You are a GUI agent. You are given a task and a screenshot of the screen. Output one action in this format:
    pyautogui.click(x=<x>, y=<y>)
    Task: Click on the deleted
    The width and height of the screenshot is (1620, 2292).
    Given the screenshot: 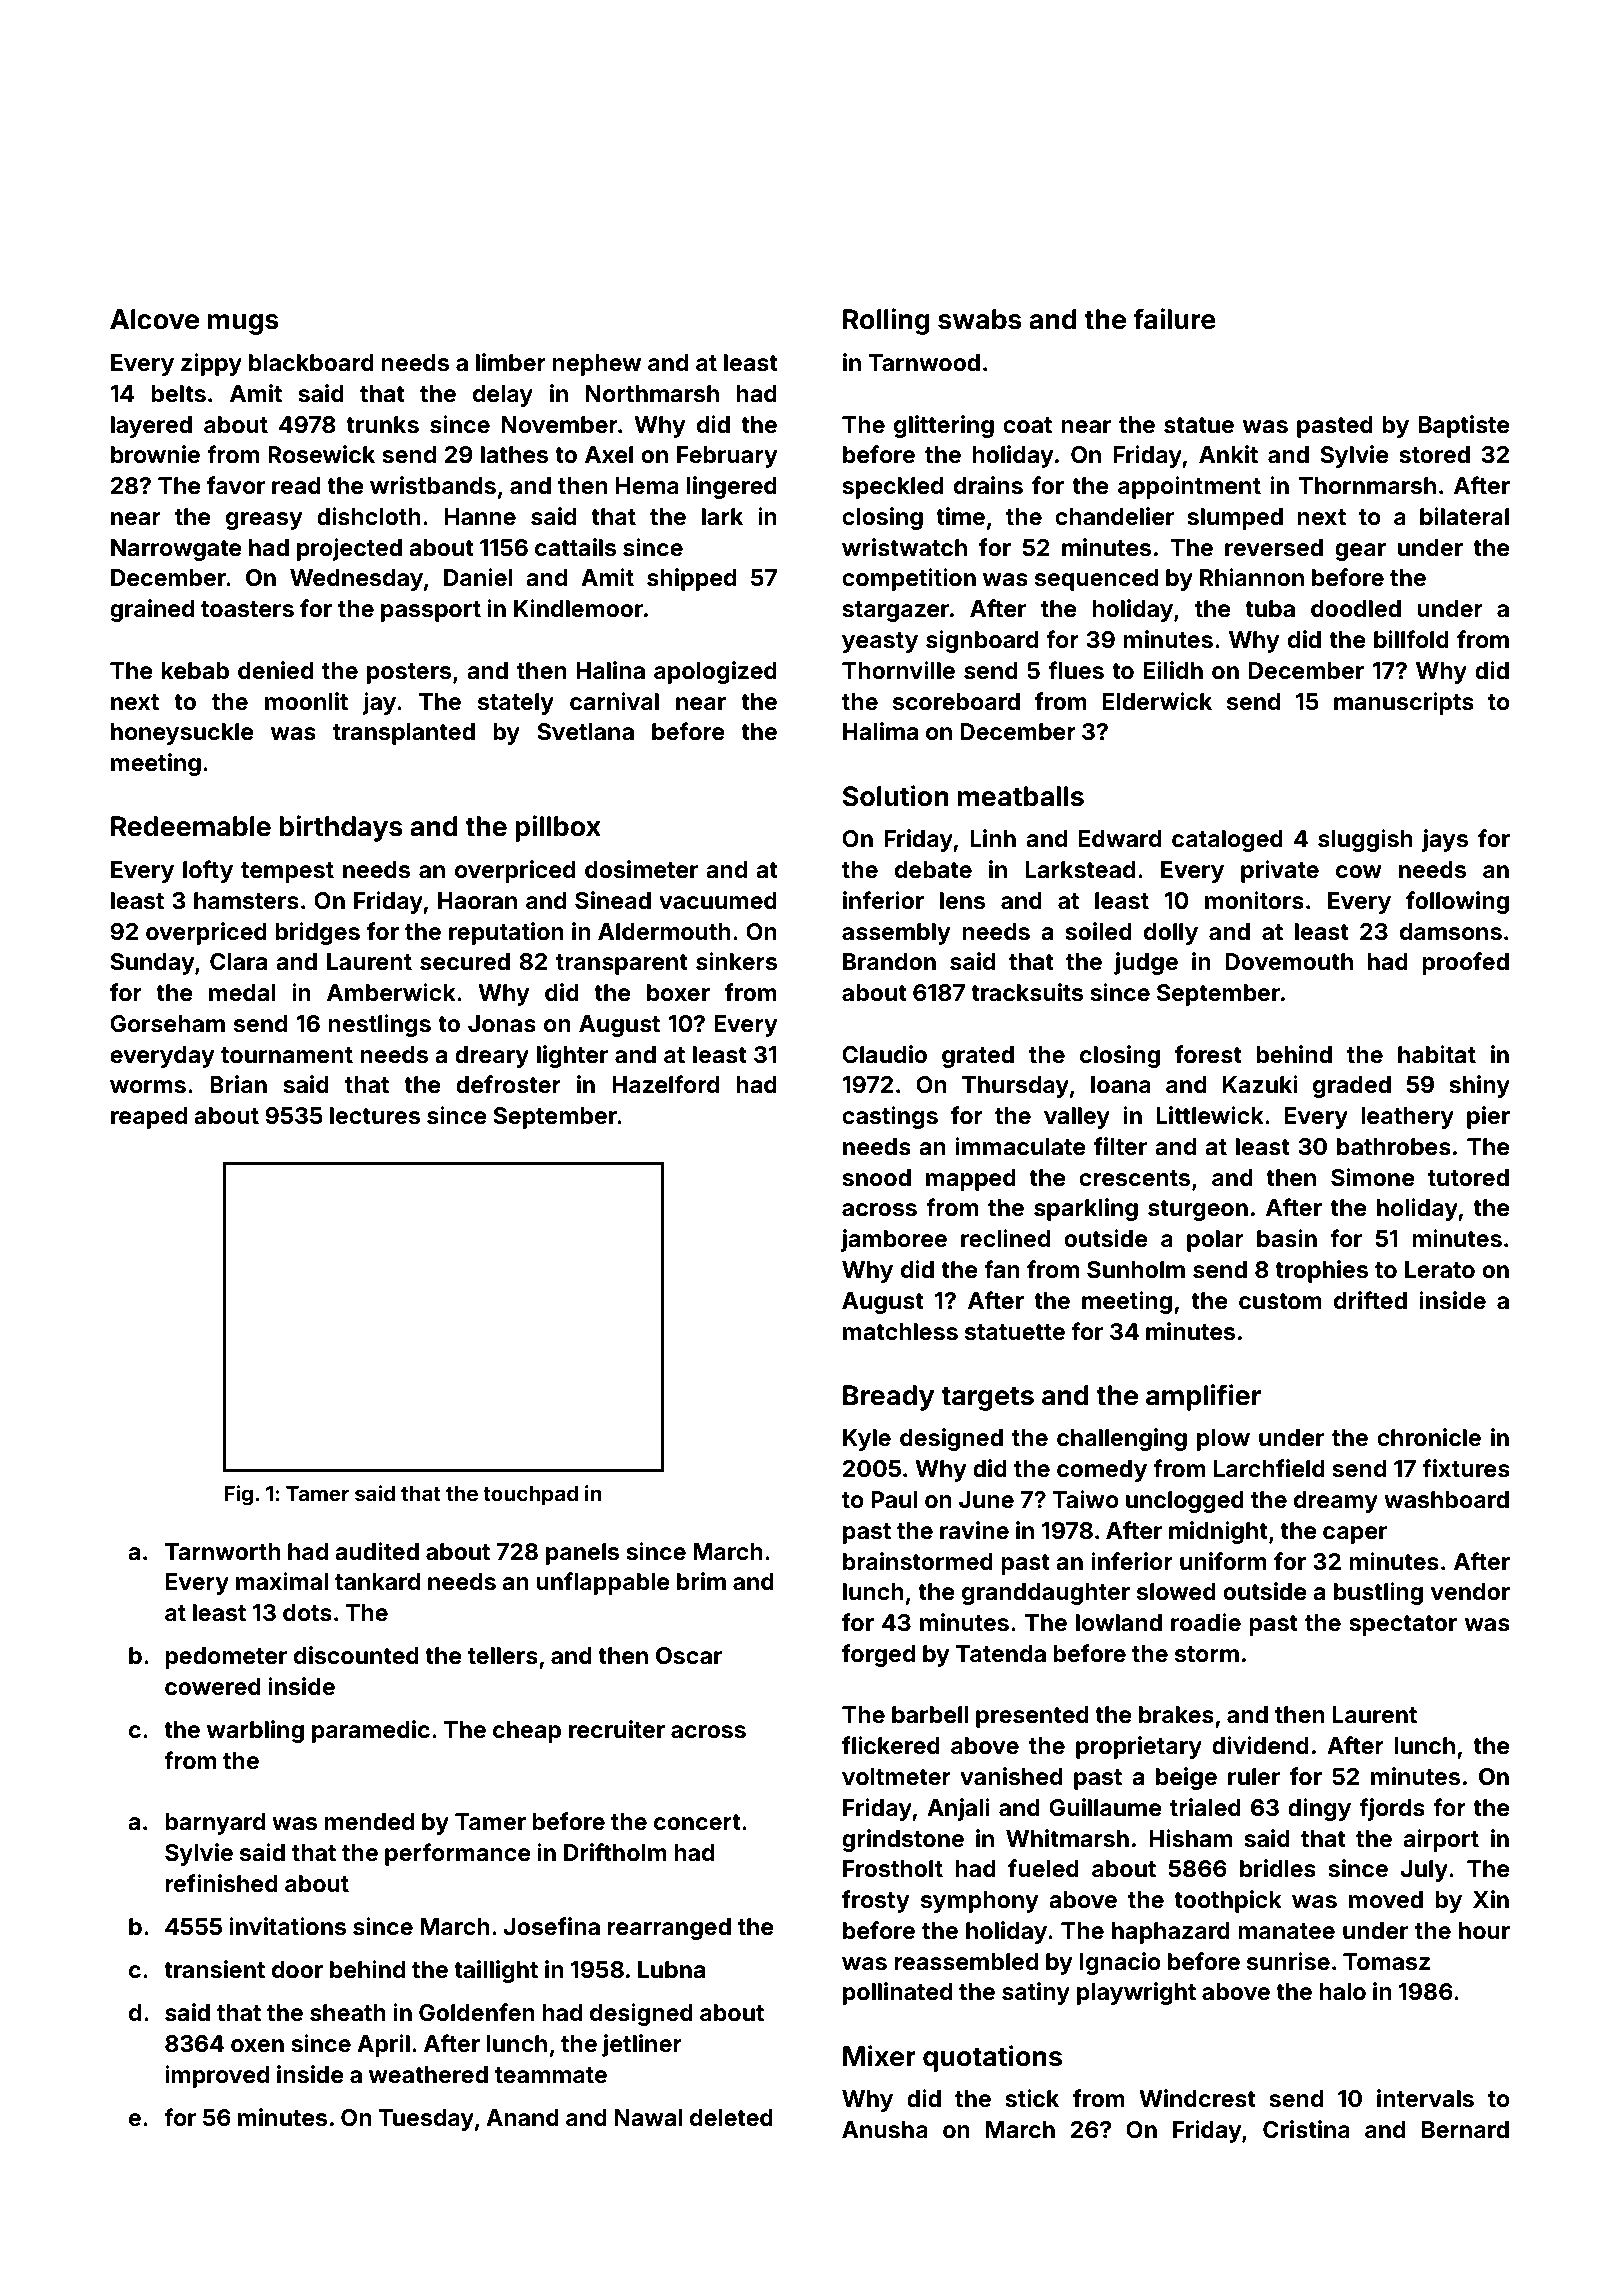 What is the action you would take?
    pyautogui.click(x=731, y=2118)
